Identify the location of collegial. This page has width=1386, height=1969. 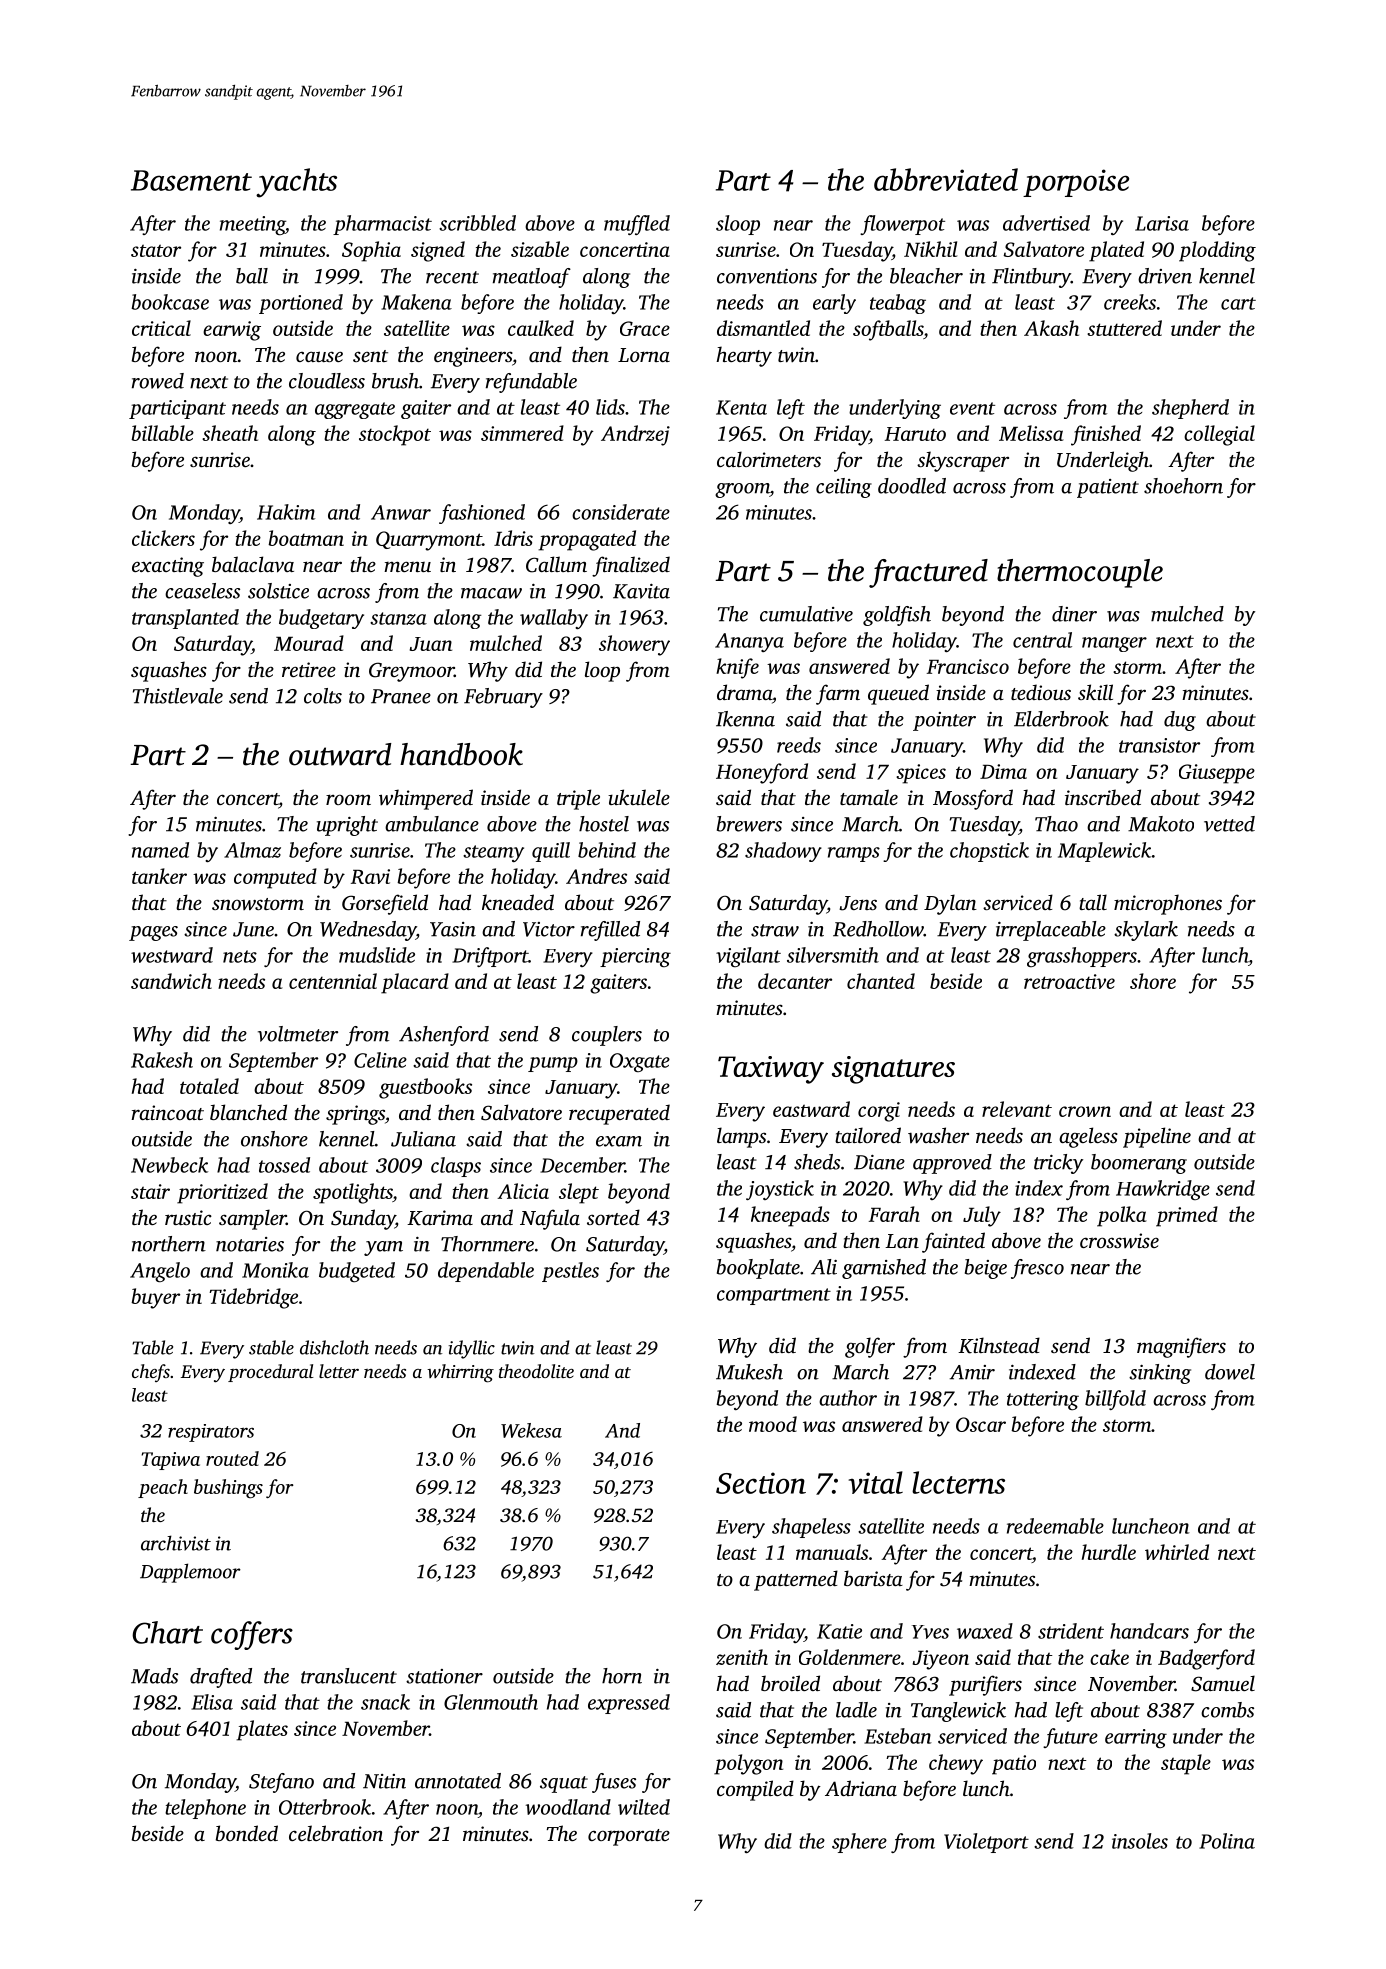
(1219, 435).
